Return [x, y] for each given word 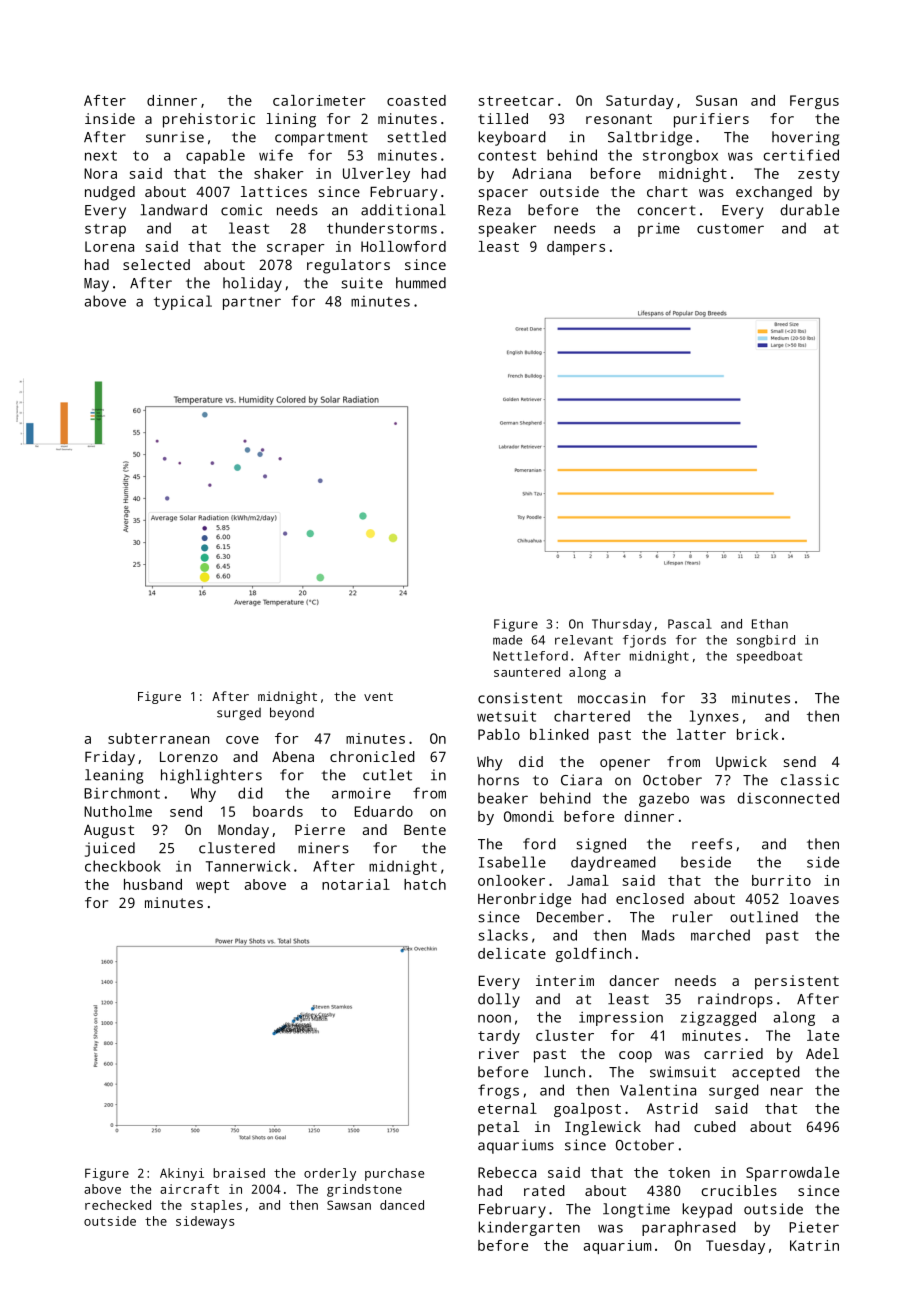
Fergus [814, 102]
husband [153, 884]
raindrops [735, 1000]
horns [498, 780]
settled [416, 137]
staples [216, 1206]
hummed [421, 283]
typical [183, 302]
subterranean [159, 738]
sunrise [175, 137]
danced [402, 1205]
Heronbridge [524, 900]
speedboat [769, 657]
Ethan [770, 624]
